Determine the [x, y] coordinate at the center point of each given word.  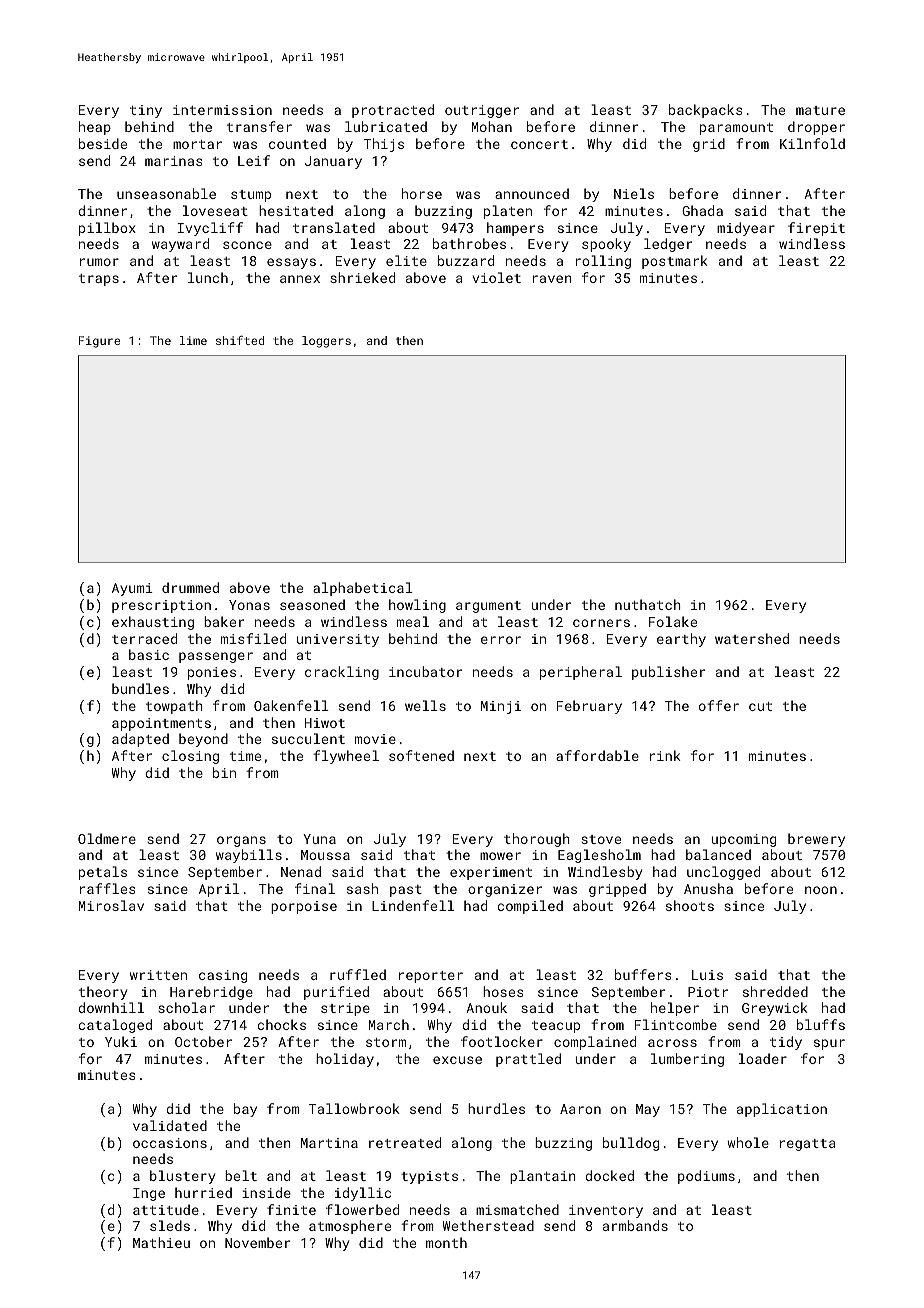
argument [488, 607]
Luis [707, 975]
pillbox [107, 229]
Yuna [319, 839]
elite [406, 260]
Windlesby [605, 873]
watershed [752, 638]
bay [245, 1110]
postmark [675, 262]
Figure [99, 342]
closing [190, 757]
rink [665, 755]
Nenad [301, 871]
